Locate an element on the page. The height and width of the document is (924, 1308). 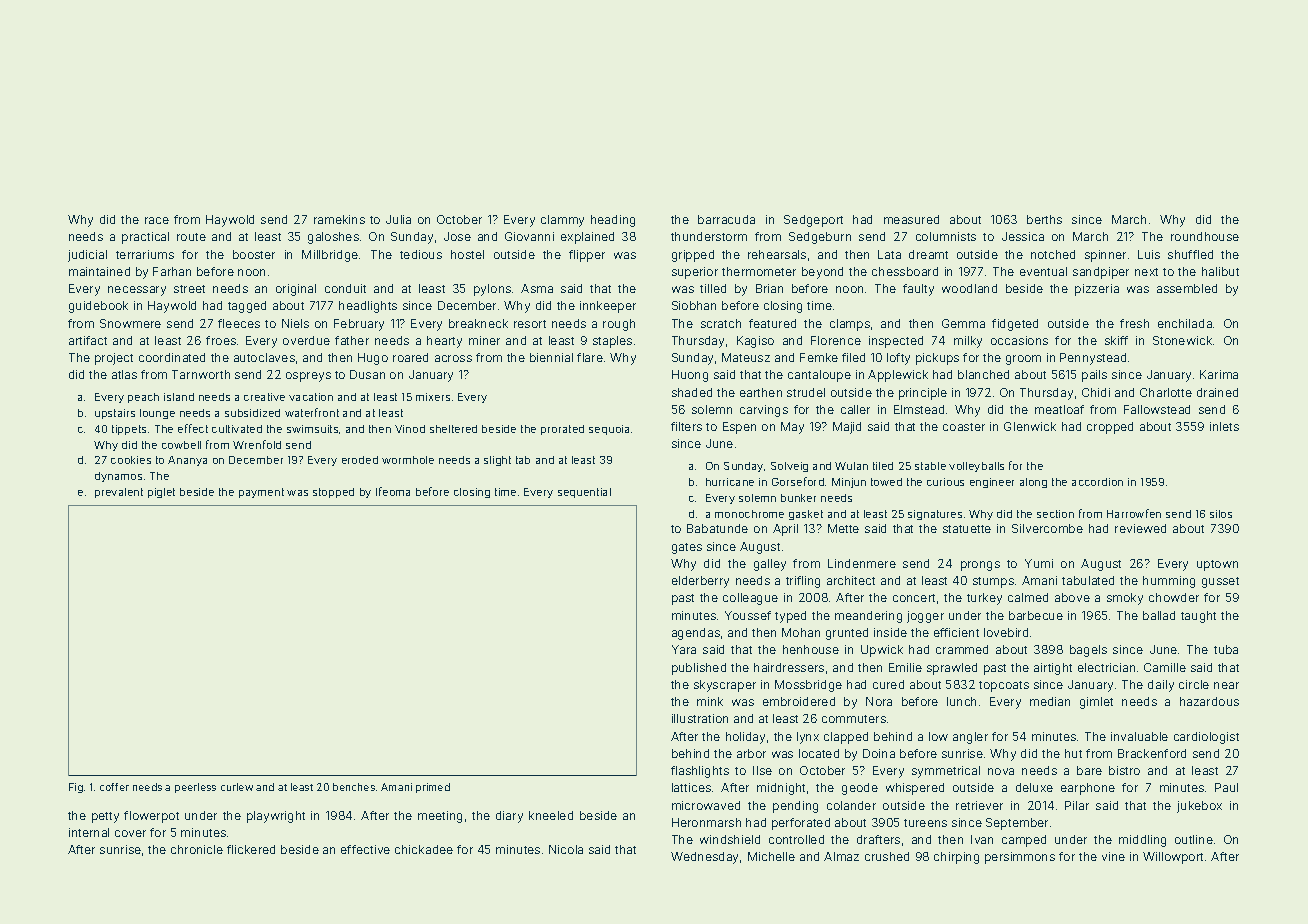
payment is located at coordinates (261, 493).
